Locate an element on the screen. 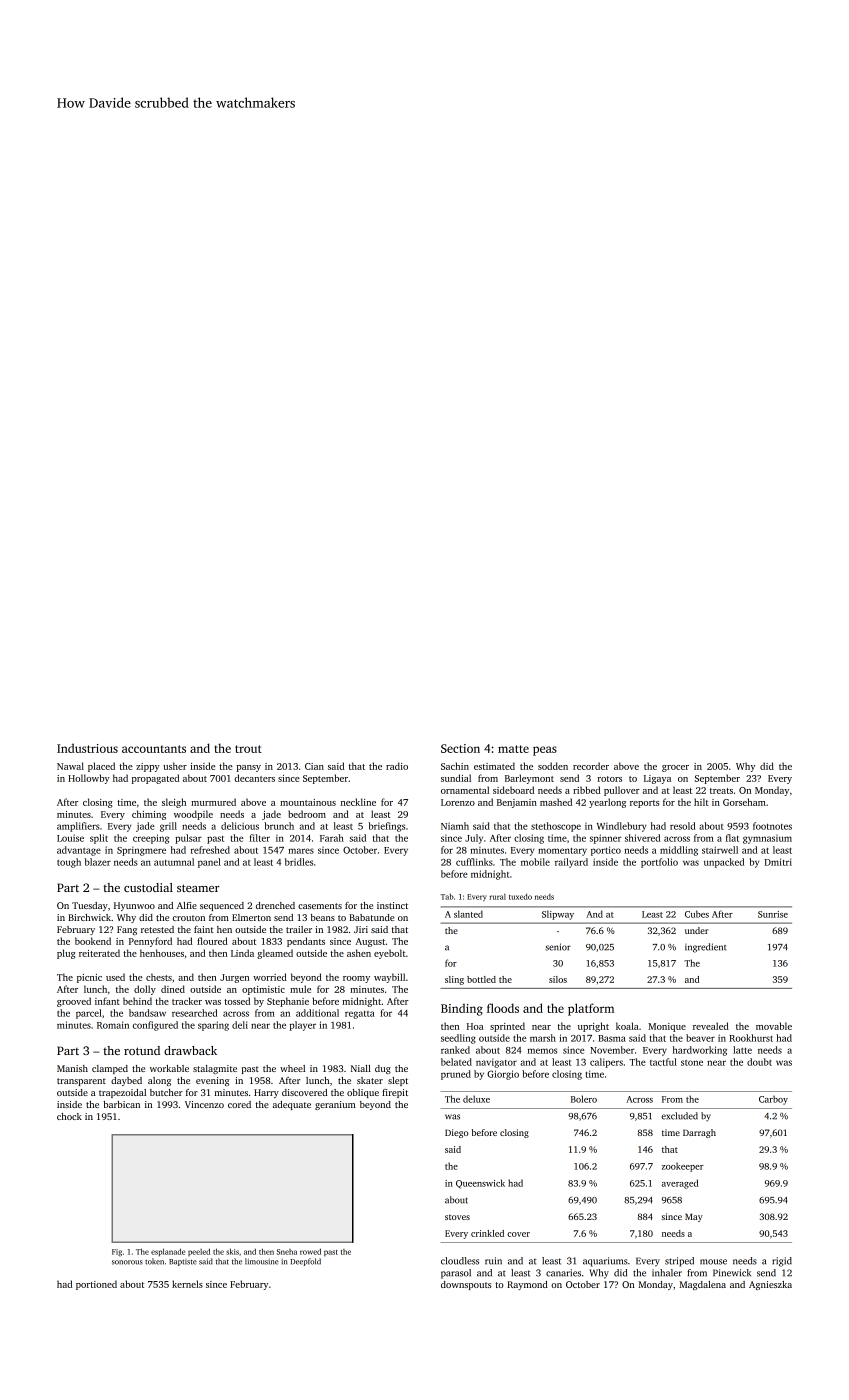 The height and width of the screenshot is (1400, 849). grocer is located at coordinates (675, 768).
